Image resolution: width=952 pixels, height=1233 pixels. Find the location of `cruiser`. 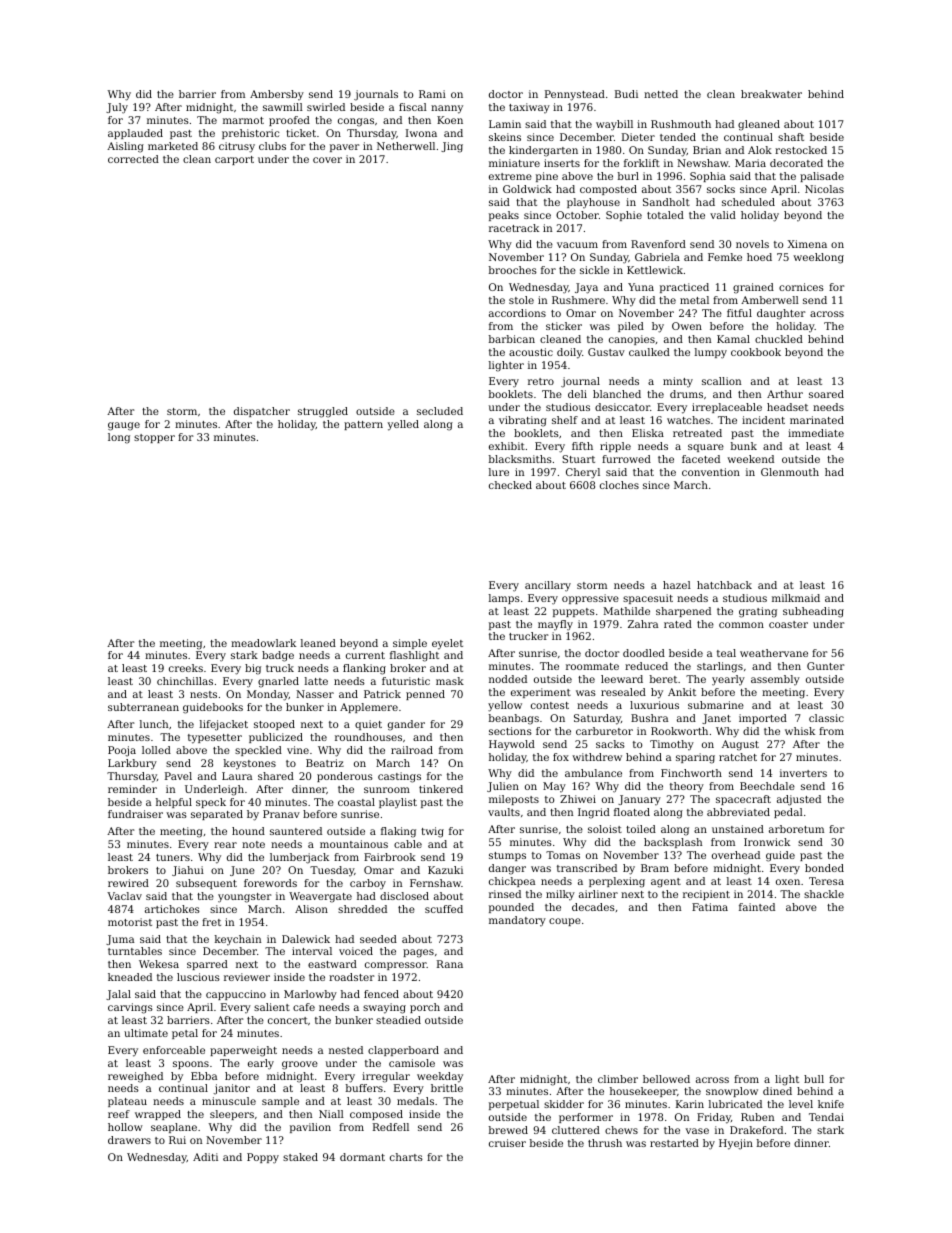

cruiser is located at coordinates (507, 1143).
